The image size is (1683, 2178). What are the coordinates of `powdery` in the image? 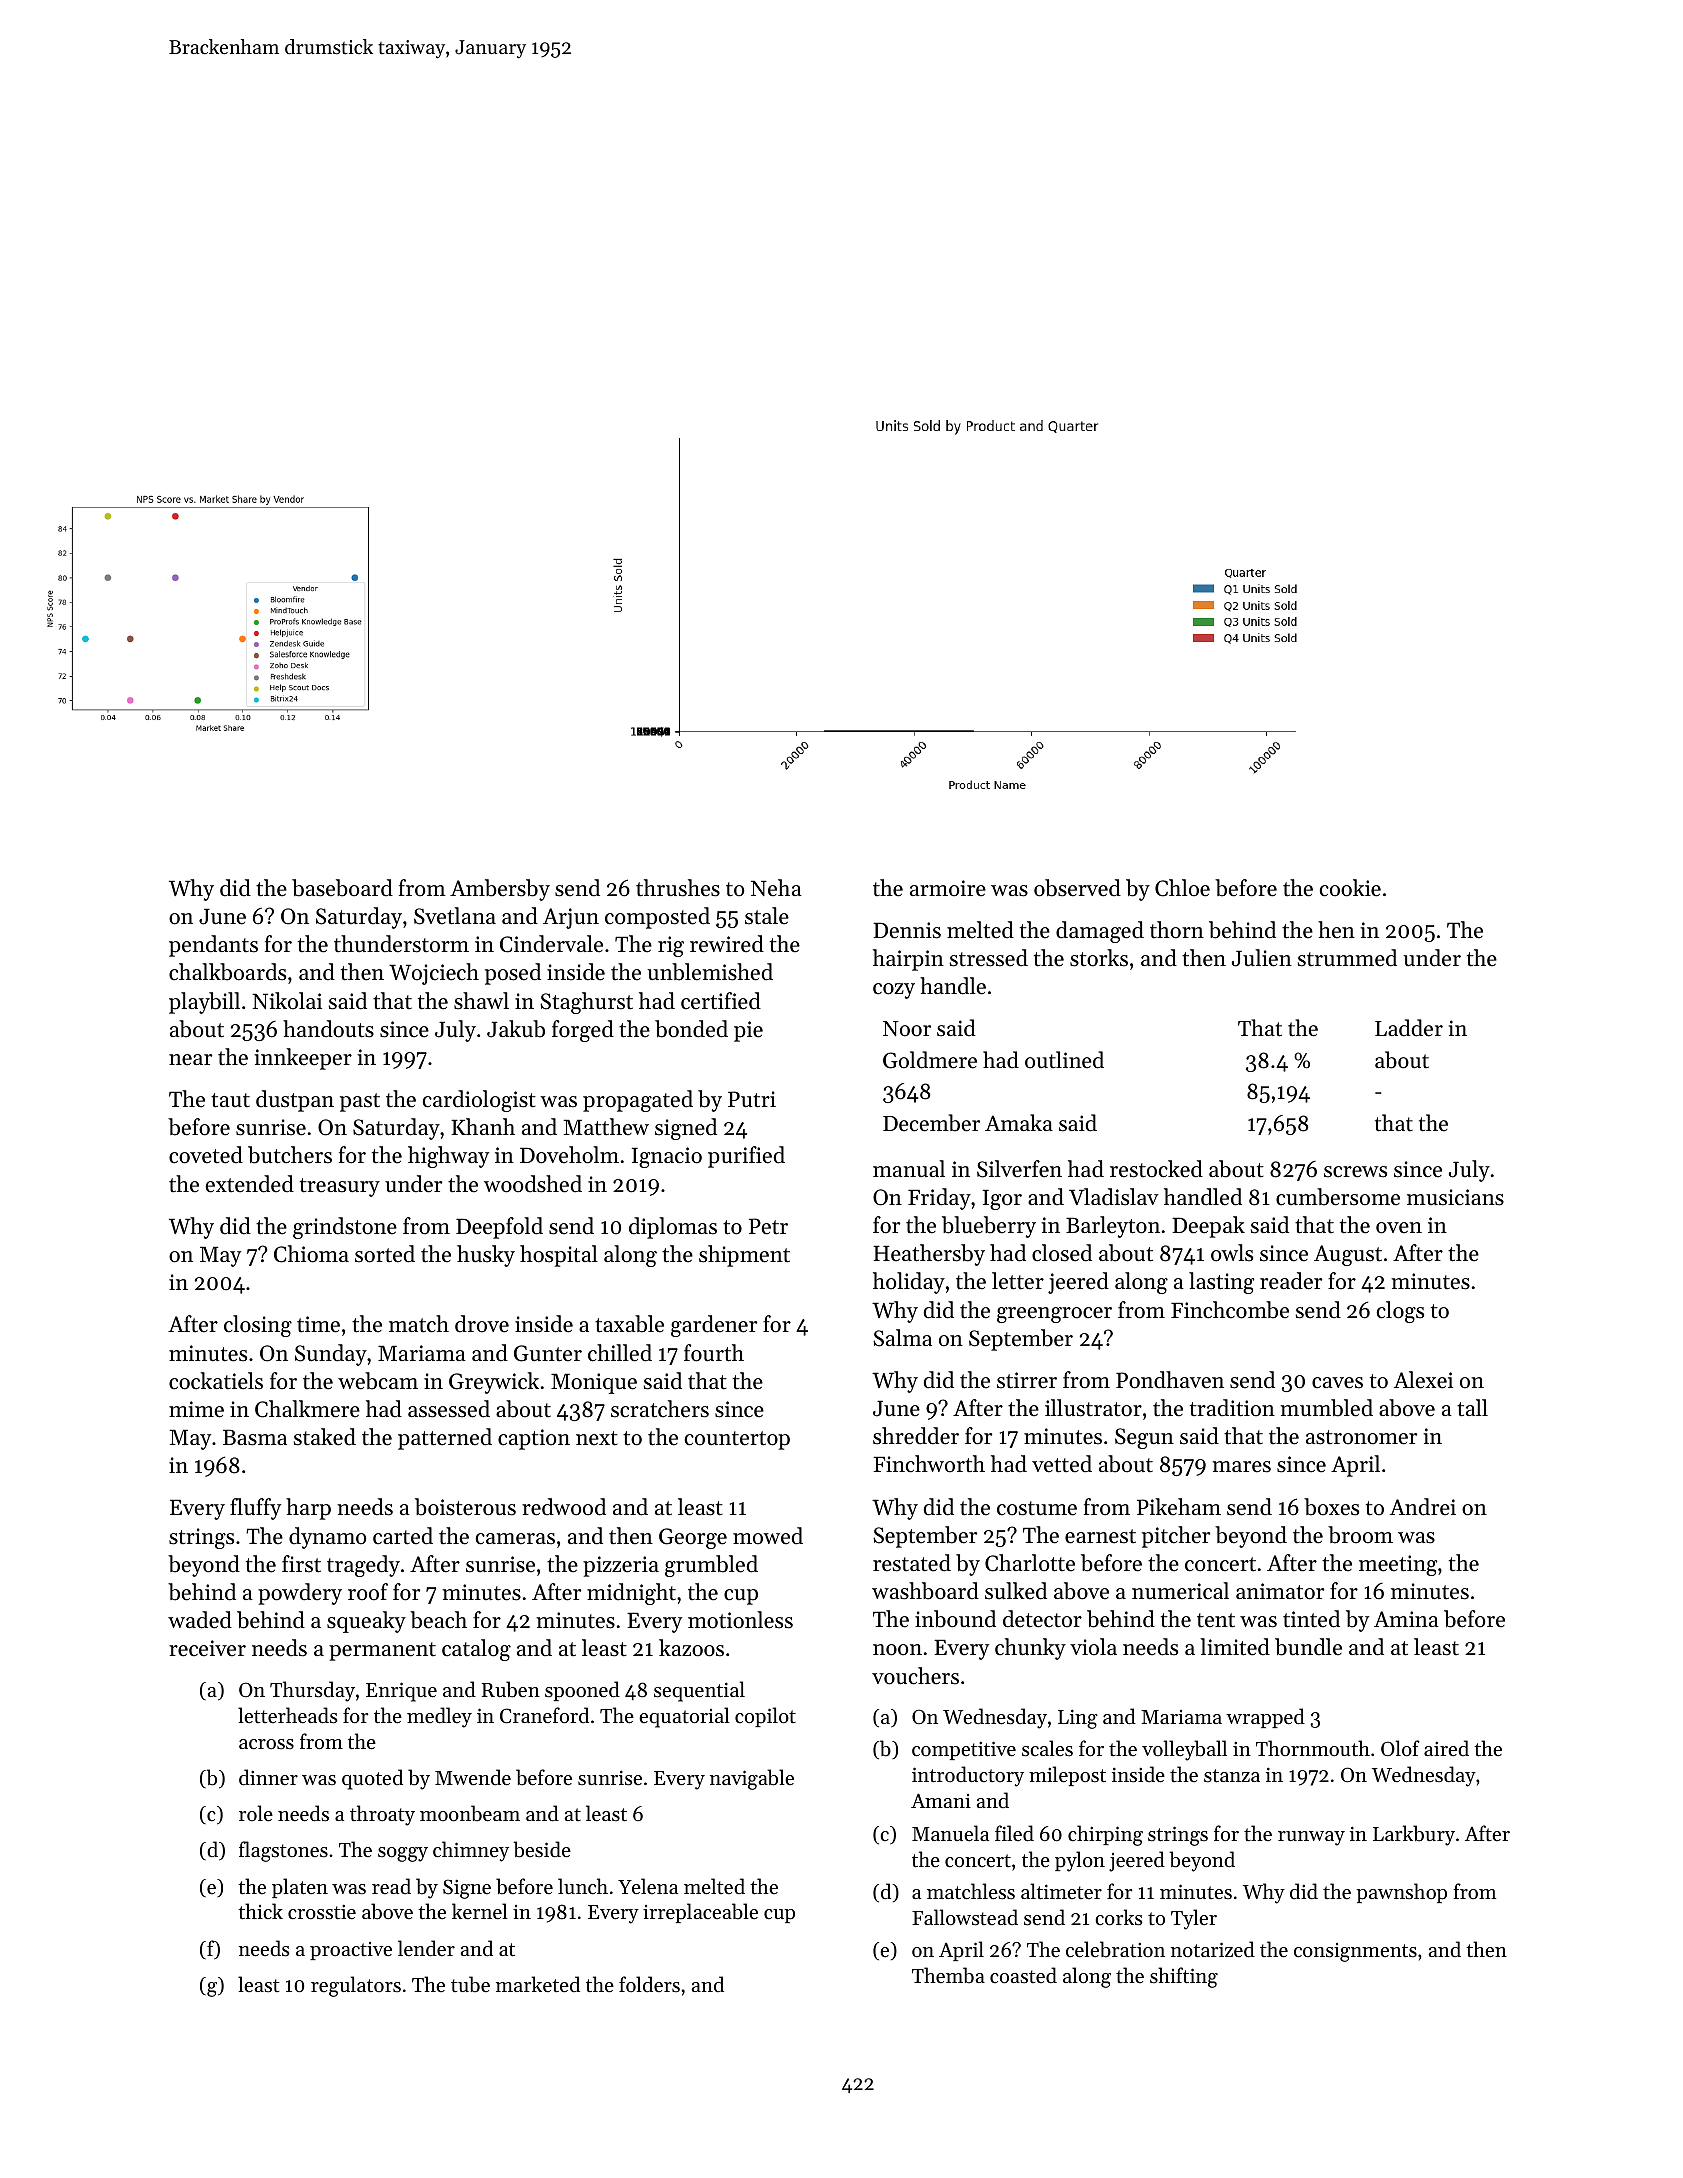 It's located at (300, 1594).
